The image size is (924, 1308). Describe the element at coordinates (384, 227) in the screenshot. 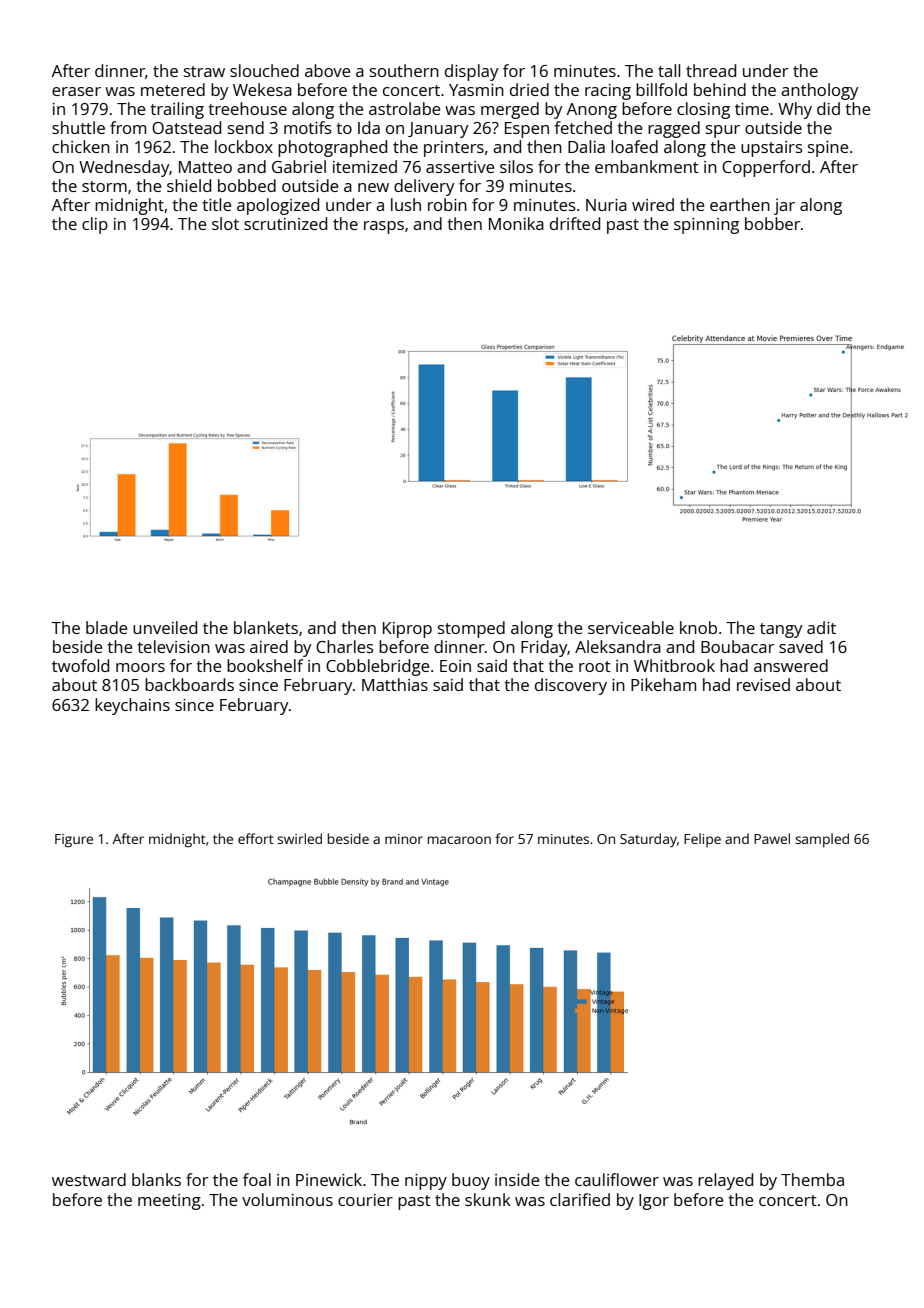

I see `rasps` at that location.
